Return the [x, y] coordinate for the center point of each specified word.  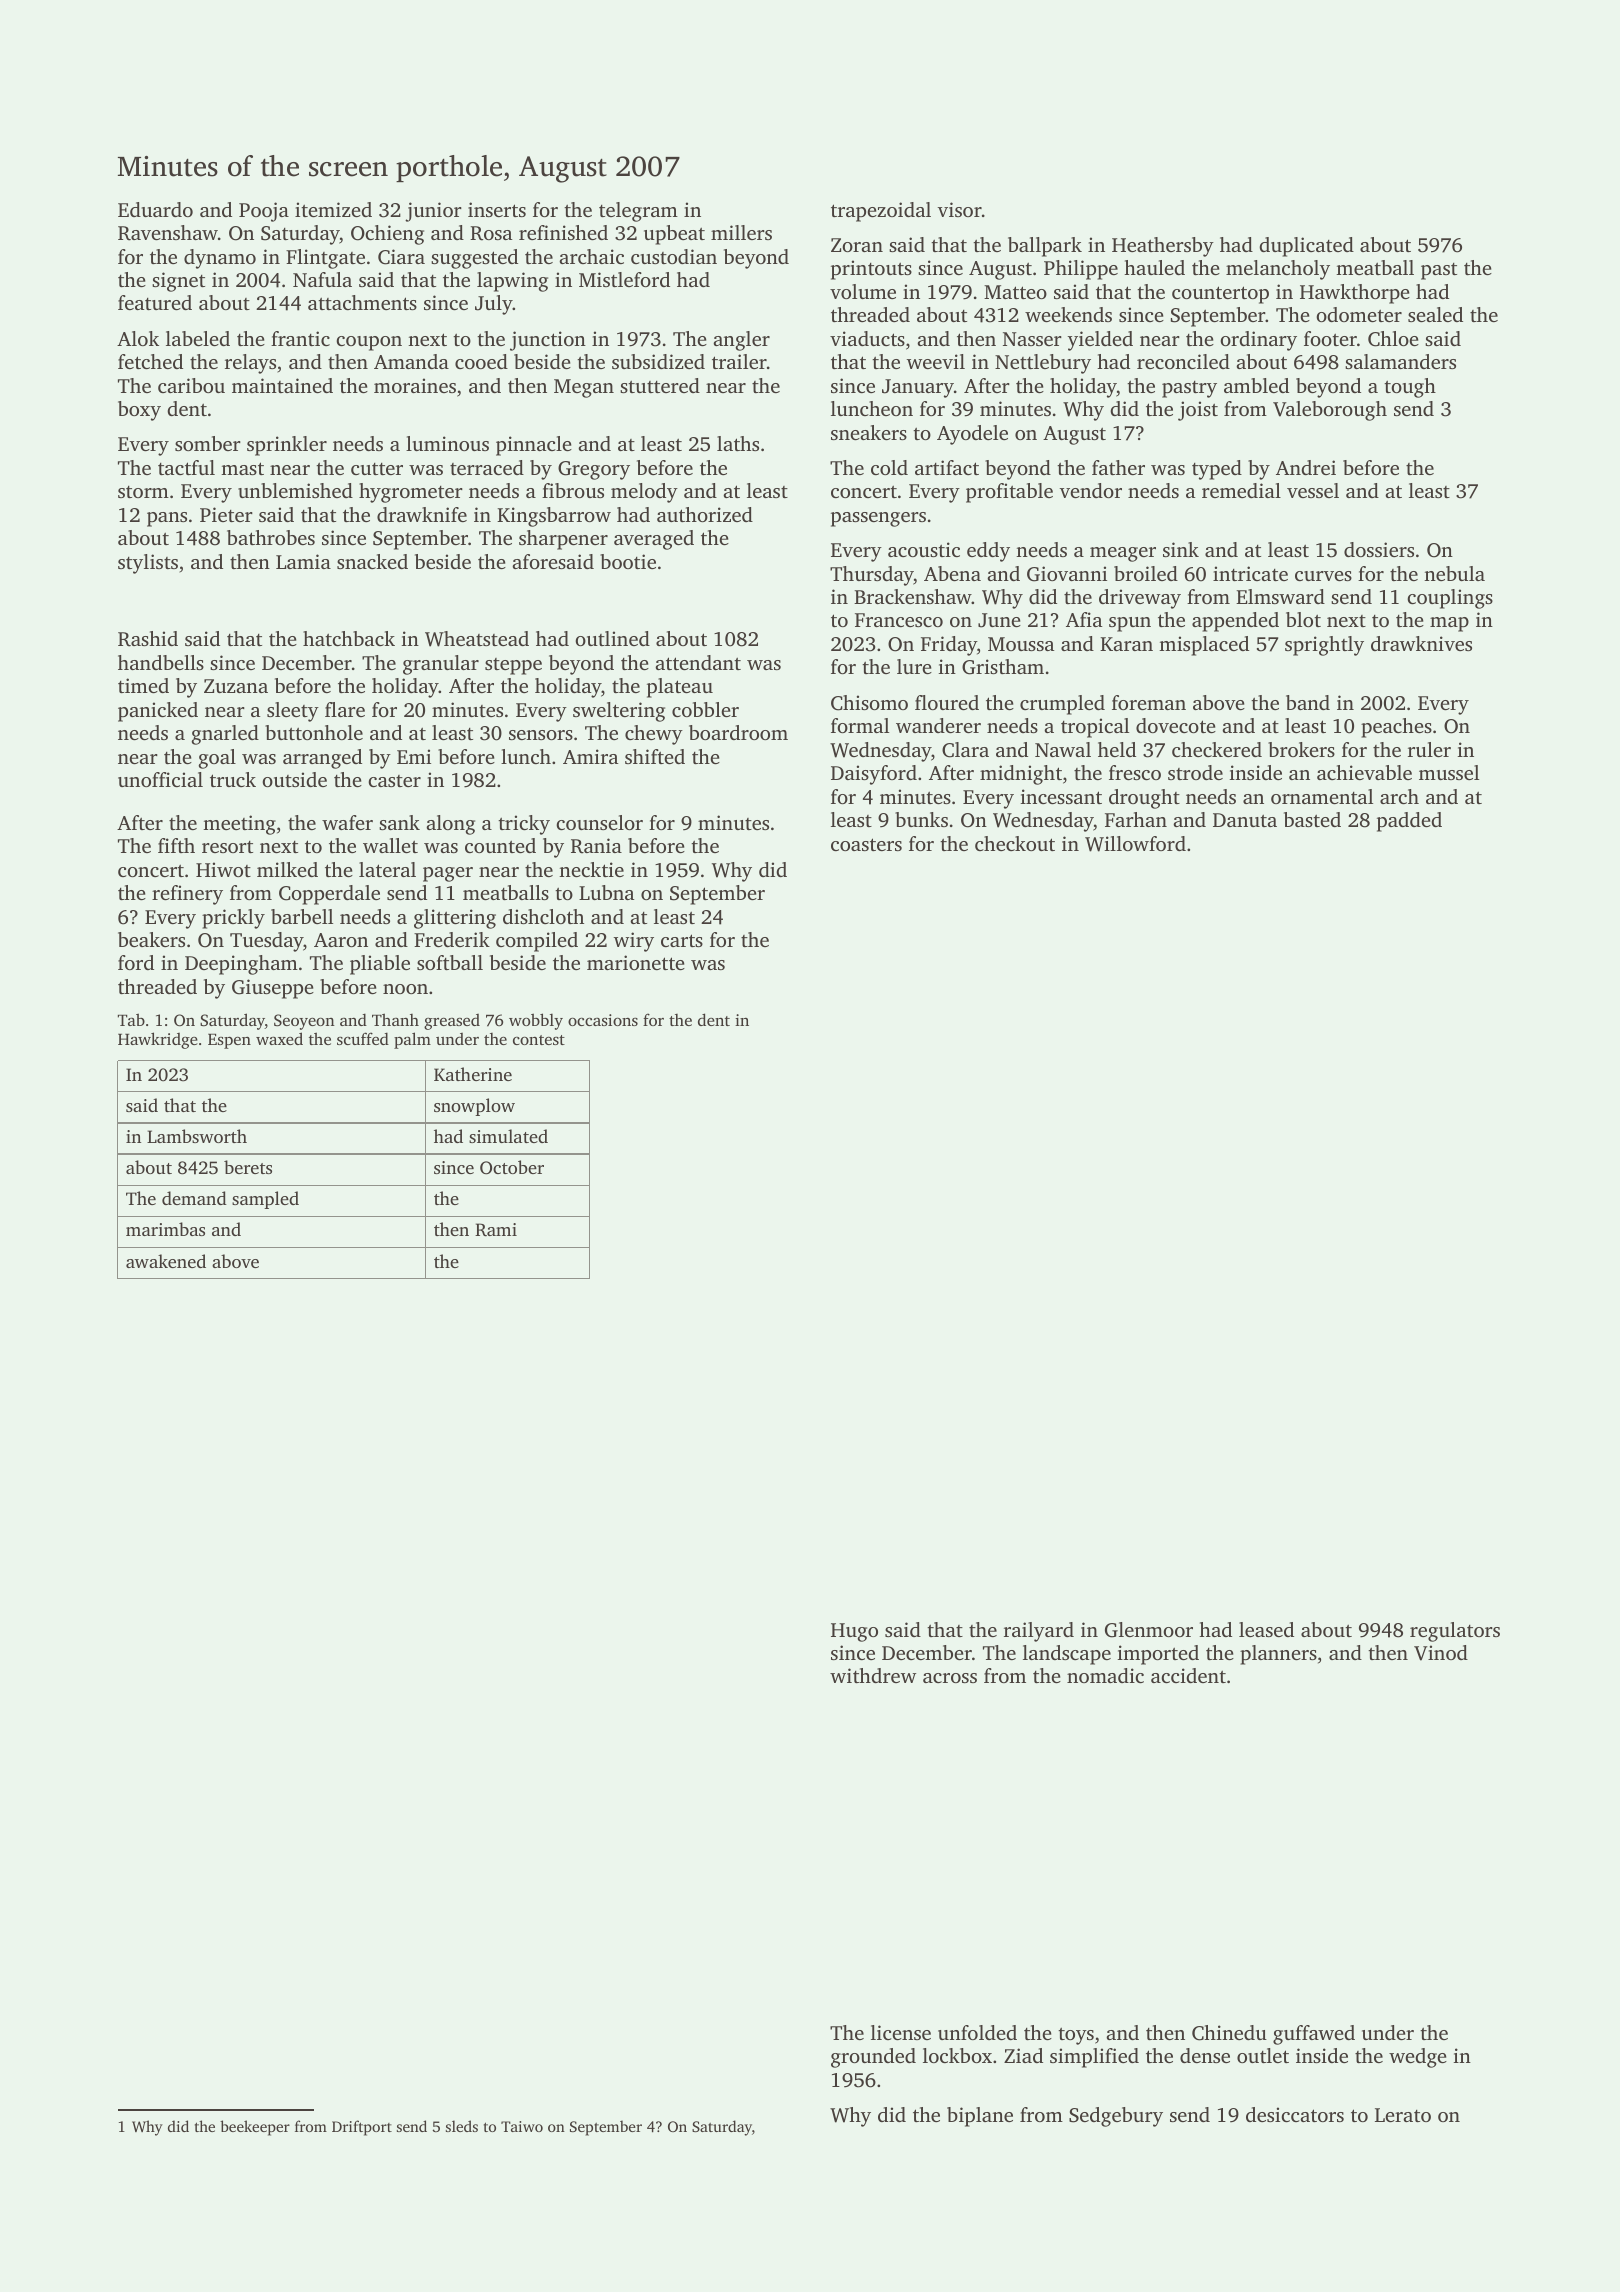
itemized [333, 209]
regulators [1455, 1632]
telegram [638, 212]
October [512, 1167]
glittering [455, 919]
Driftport [362, 2128]
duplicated [1306, 247]
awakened [166, 1261]
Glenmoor [1149, 1630]
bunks [921, 819]
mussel [1449, 772]
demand [194, 1198]
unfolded [977, 2032]
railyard [1039, 1632]
